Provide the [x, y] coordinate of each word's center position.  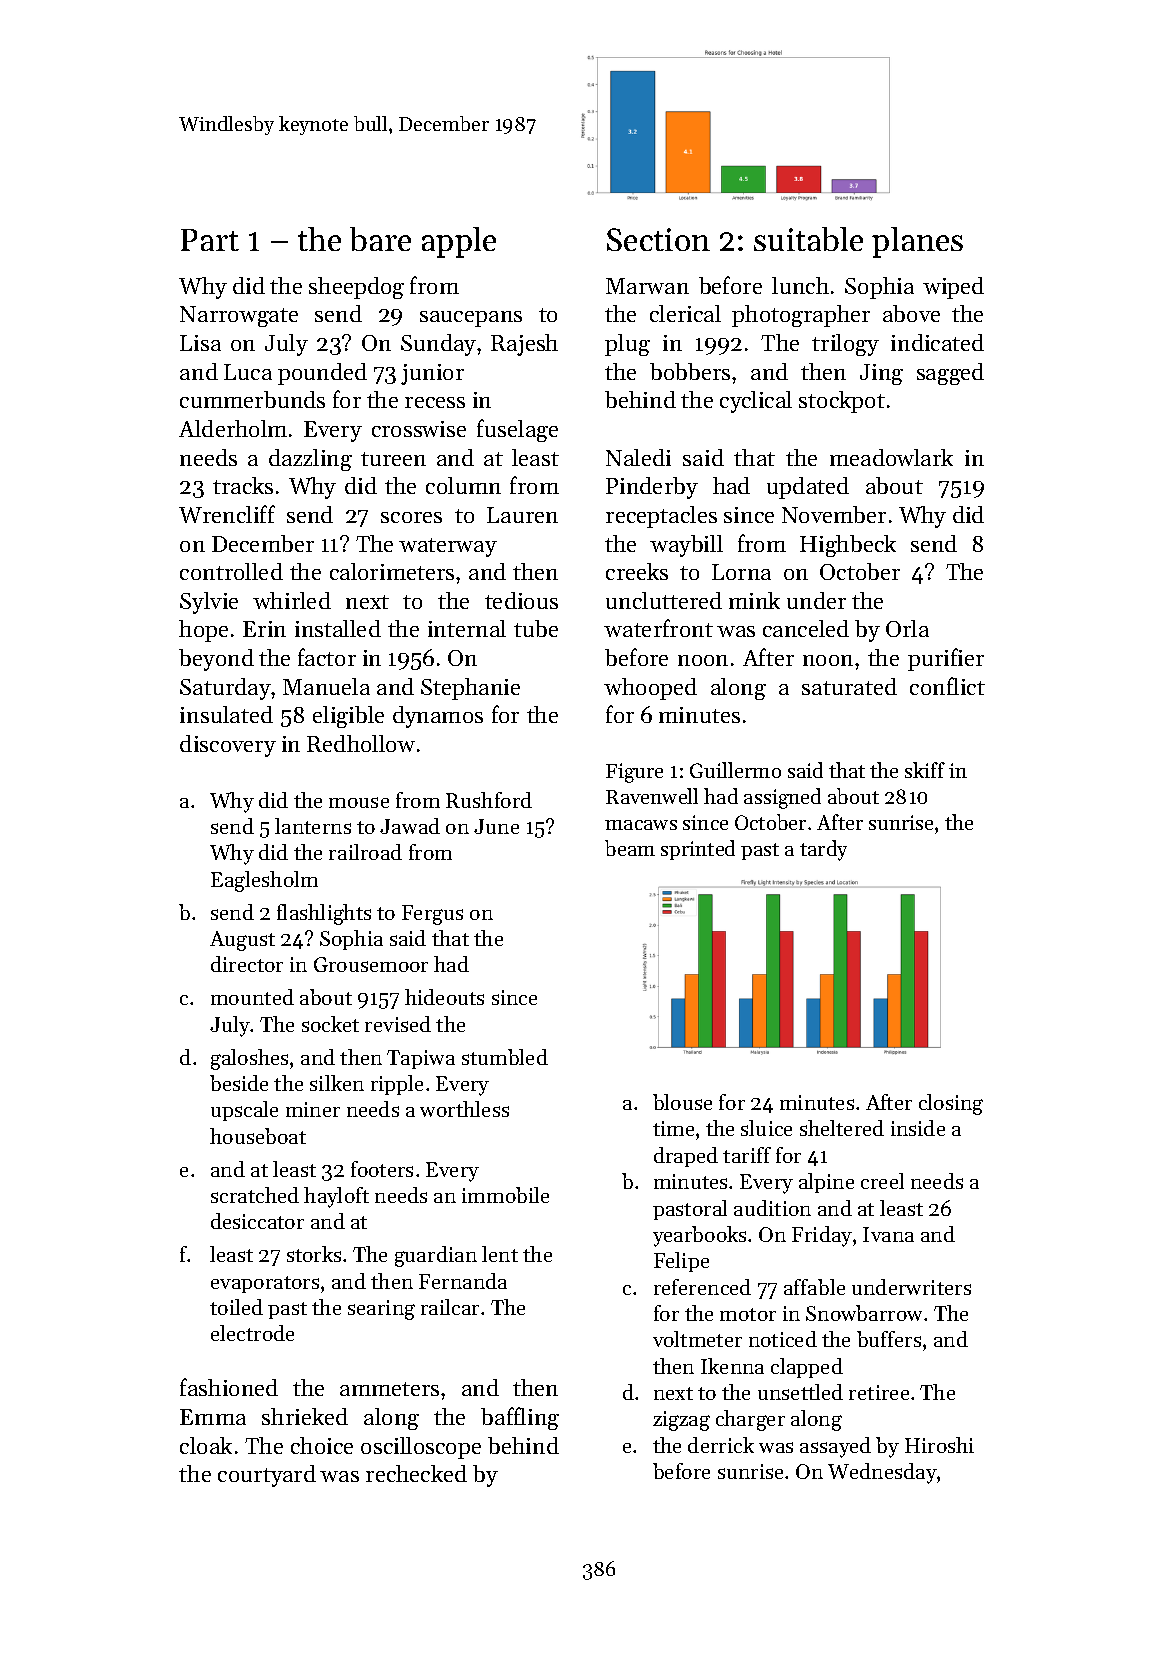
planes [917, 242]
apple [459, 242]
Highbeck [848, 546]
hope [203, 631]
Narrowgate [239, 316]
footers [382, 1169]
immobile [505, 1195]
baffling [520, 1418]
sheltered [842, 1128]
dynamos [438, 717]
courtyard [267, 1476]
